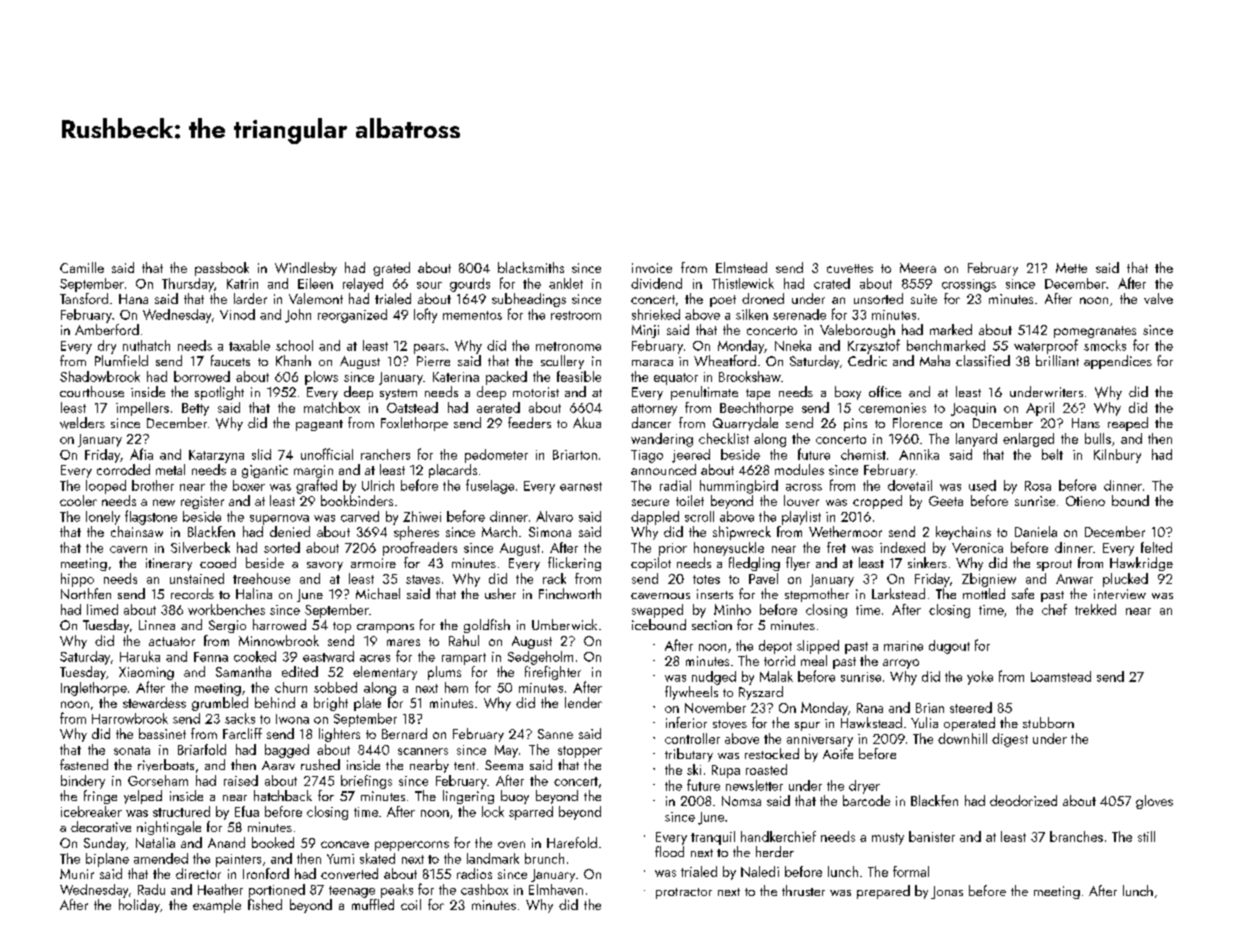 Image resolution: width=1233 pixels, height=952 pixels. What do you see at coordinates (290, 531) in the screenshot?
I see `denied` at bounding box center [290, 531].
